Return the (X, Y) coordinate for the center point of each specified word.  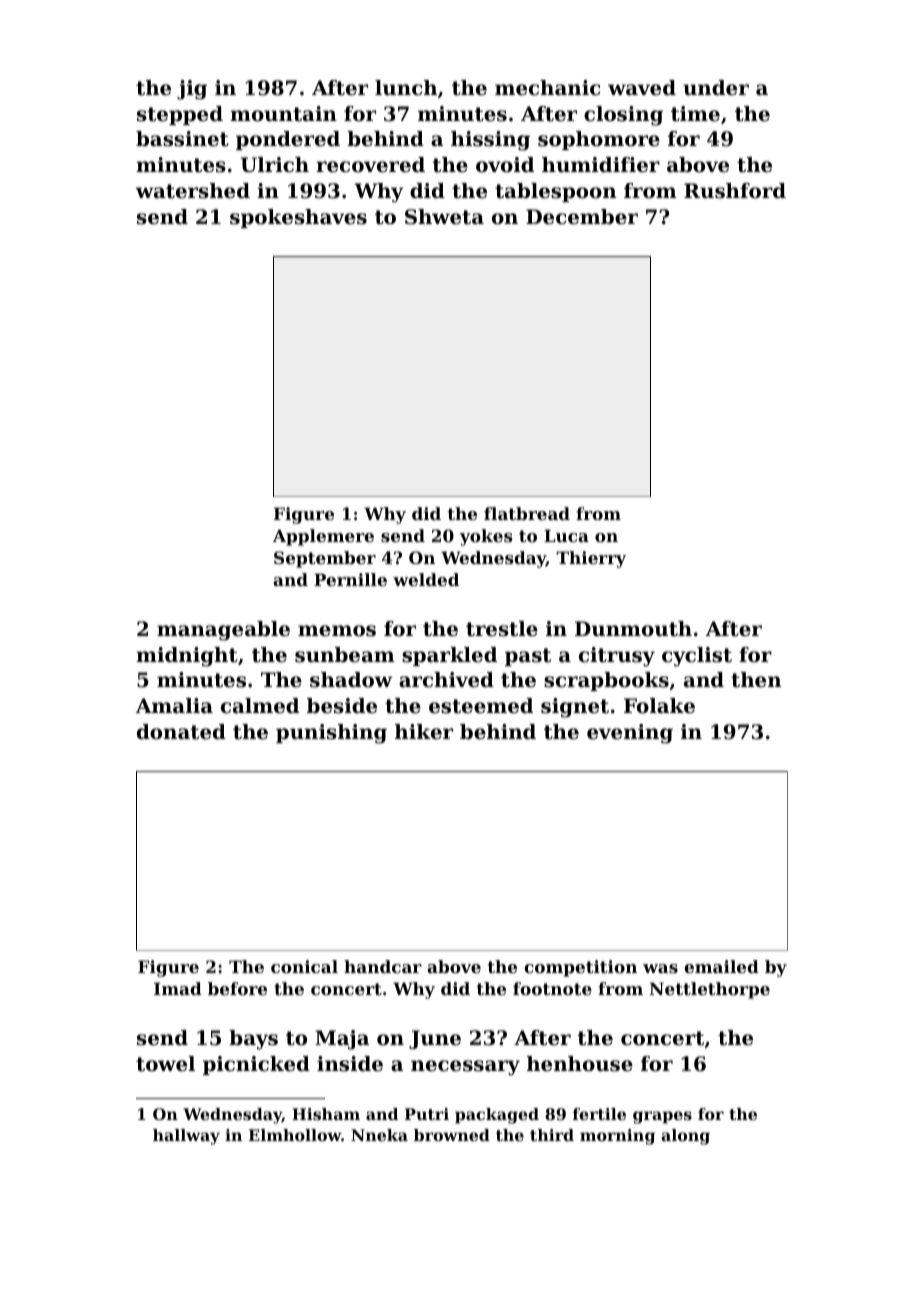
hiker (424, 732)
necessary (465, 1068)
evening (630, 734)
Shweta (444, 217)
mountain (283, 114)
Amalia (174, 706)
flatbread (527, 513)
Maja (342, 1040)
